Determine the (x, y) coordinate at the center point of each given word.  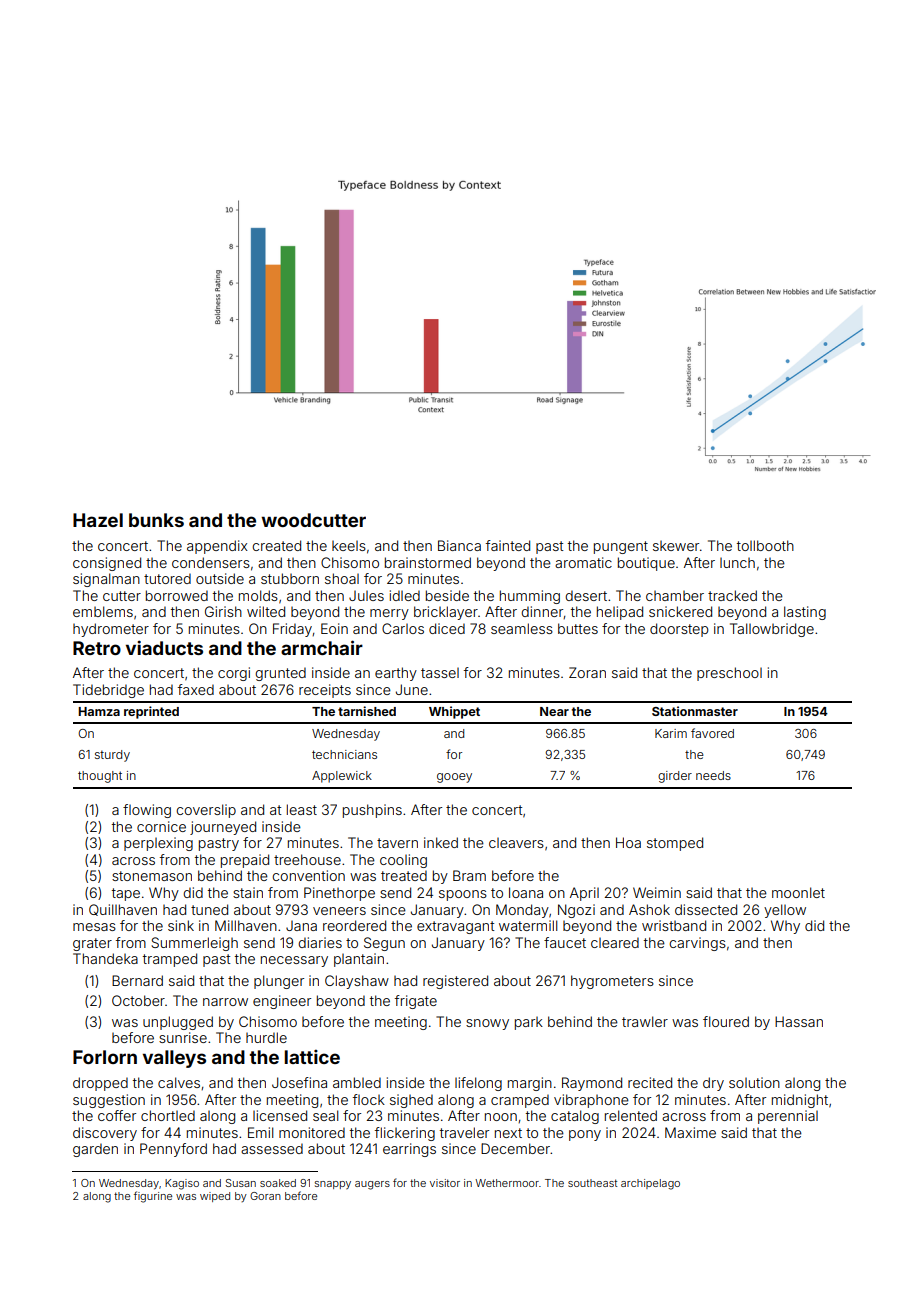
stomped (675, 844)
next (508, 1133)
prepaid (245, 861)
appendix (217, 547)
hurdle (266, 1037)
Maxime (690, 1132)
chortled (168, 1115)
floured (726, 1021)
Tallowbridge (772, 630)
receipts (325, 691)
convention (308, 875)
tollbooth (765, 545)
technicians (344, 754)
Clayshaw (357, 982)
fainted (508, 545)
